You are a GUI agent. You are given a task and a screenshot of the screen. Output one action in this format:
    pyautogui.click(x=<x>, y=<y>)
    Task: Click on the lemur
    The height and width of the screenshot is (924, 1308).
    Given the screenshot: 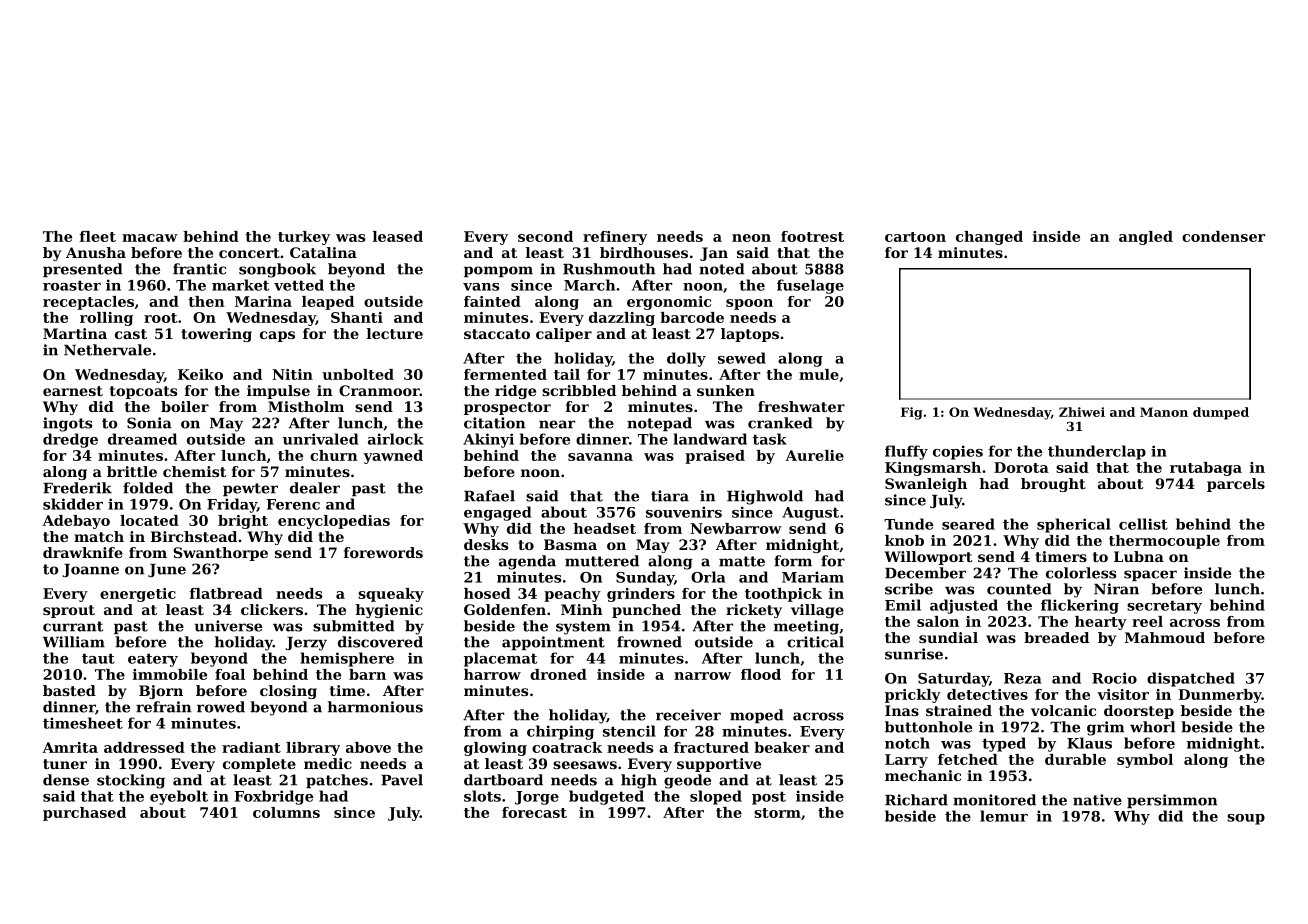 What is the action you would take?
    pyautogui.click(x=1004, y=816)
